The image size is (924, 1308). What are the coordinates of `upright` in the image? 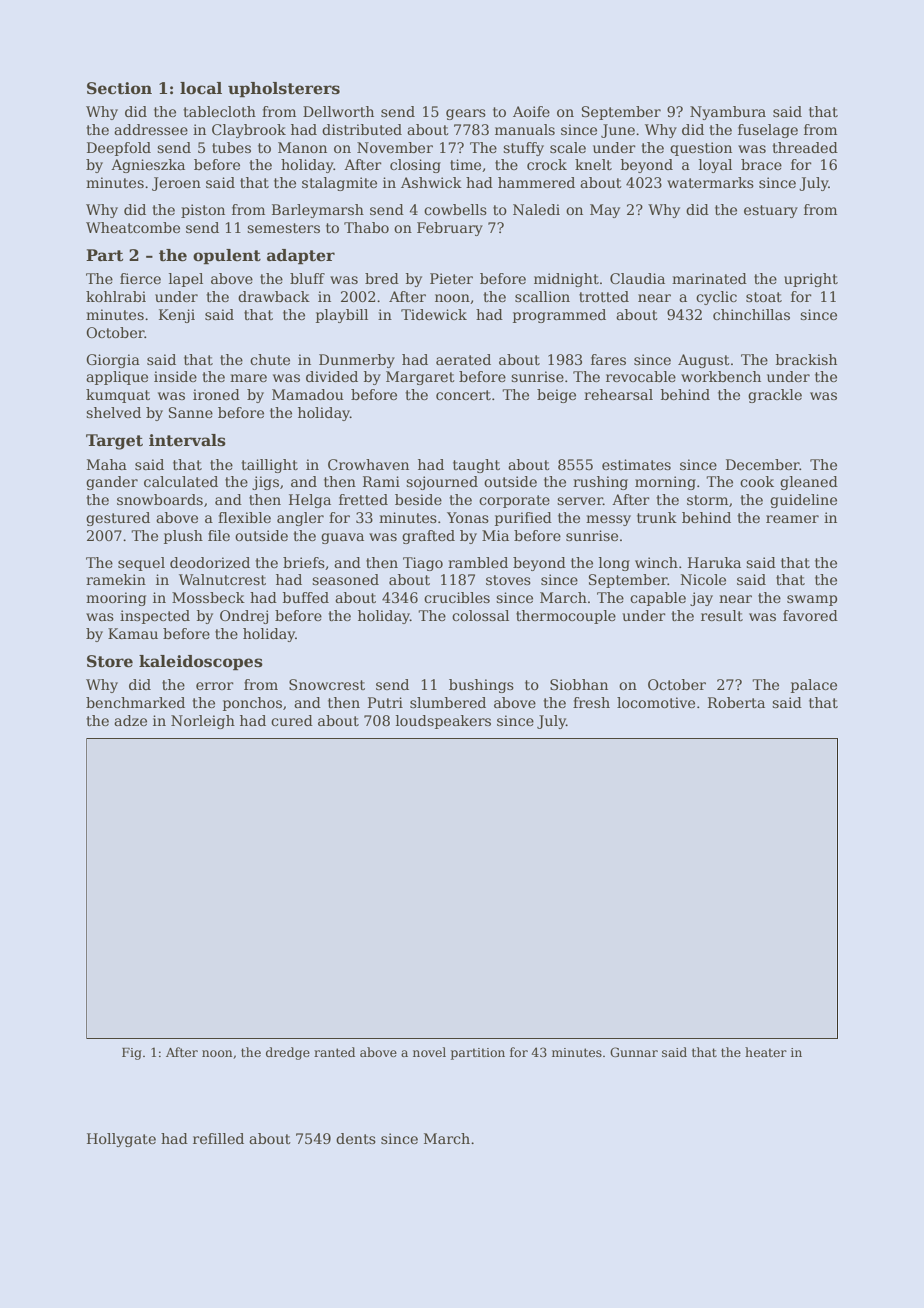 It's located at (811, 280).
